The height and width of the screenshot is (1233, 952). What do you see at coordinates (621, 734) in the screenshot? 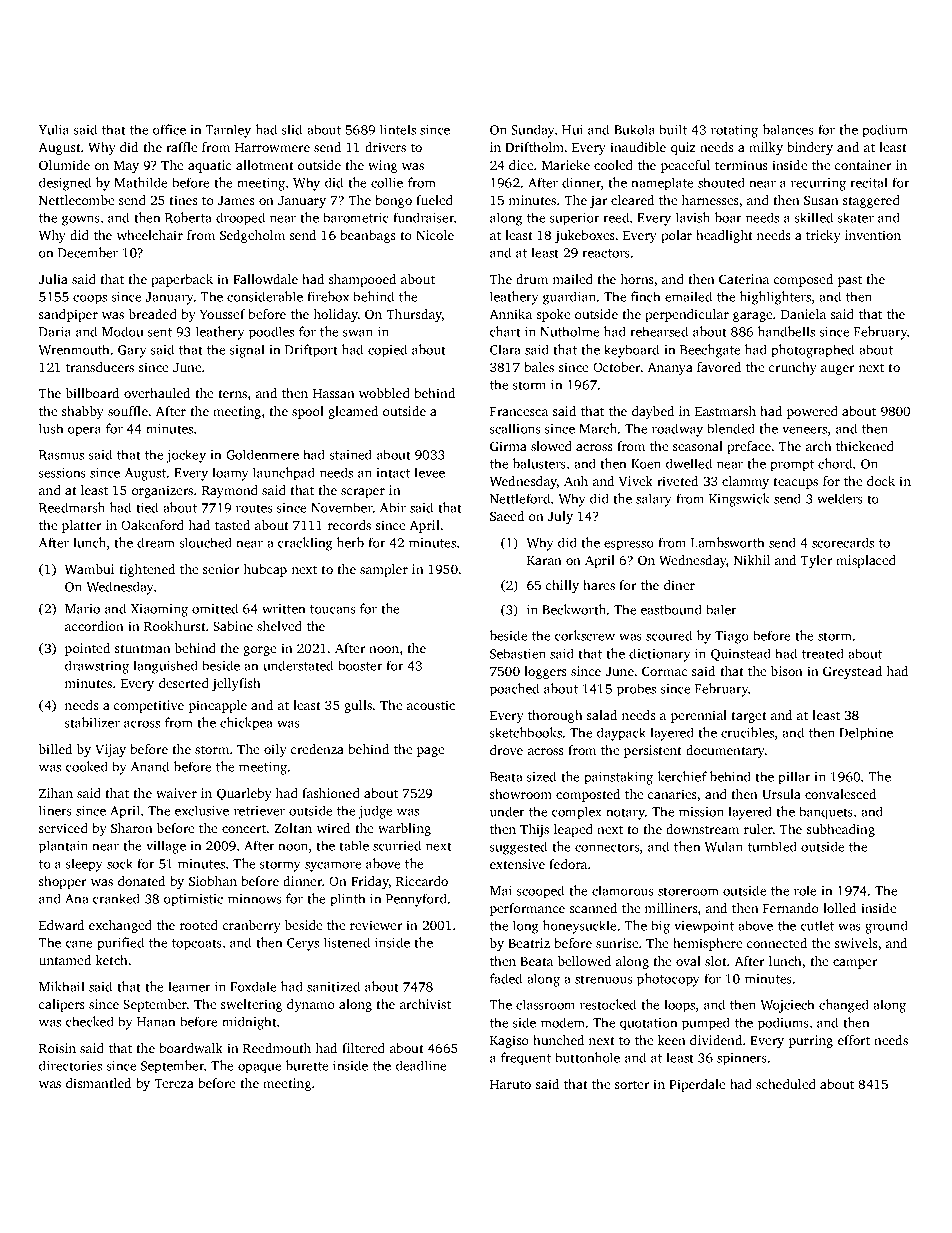
I see `daypack` at bounding box center [621, 734].
